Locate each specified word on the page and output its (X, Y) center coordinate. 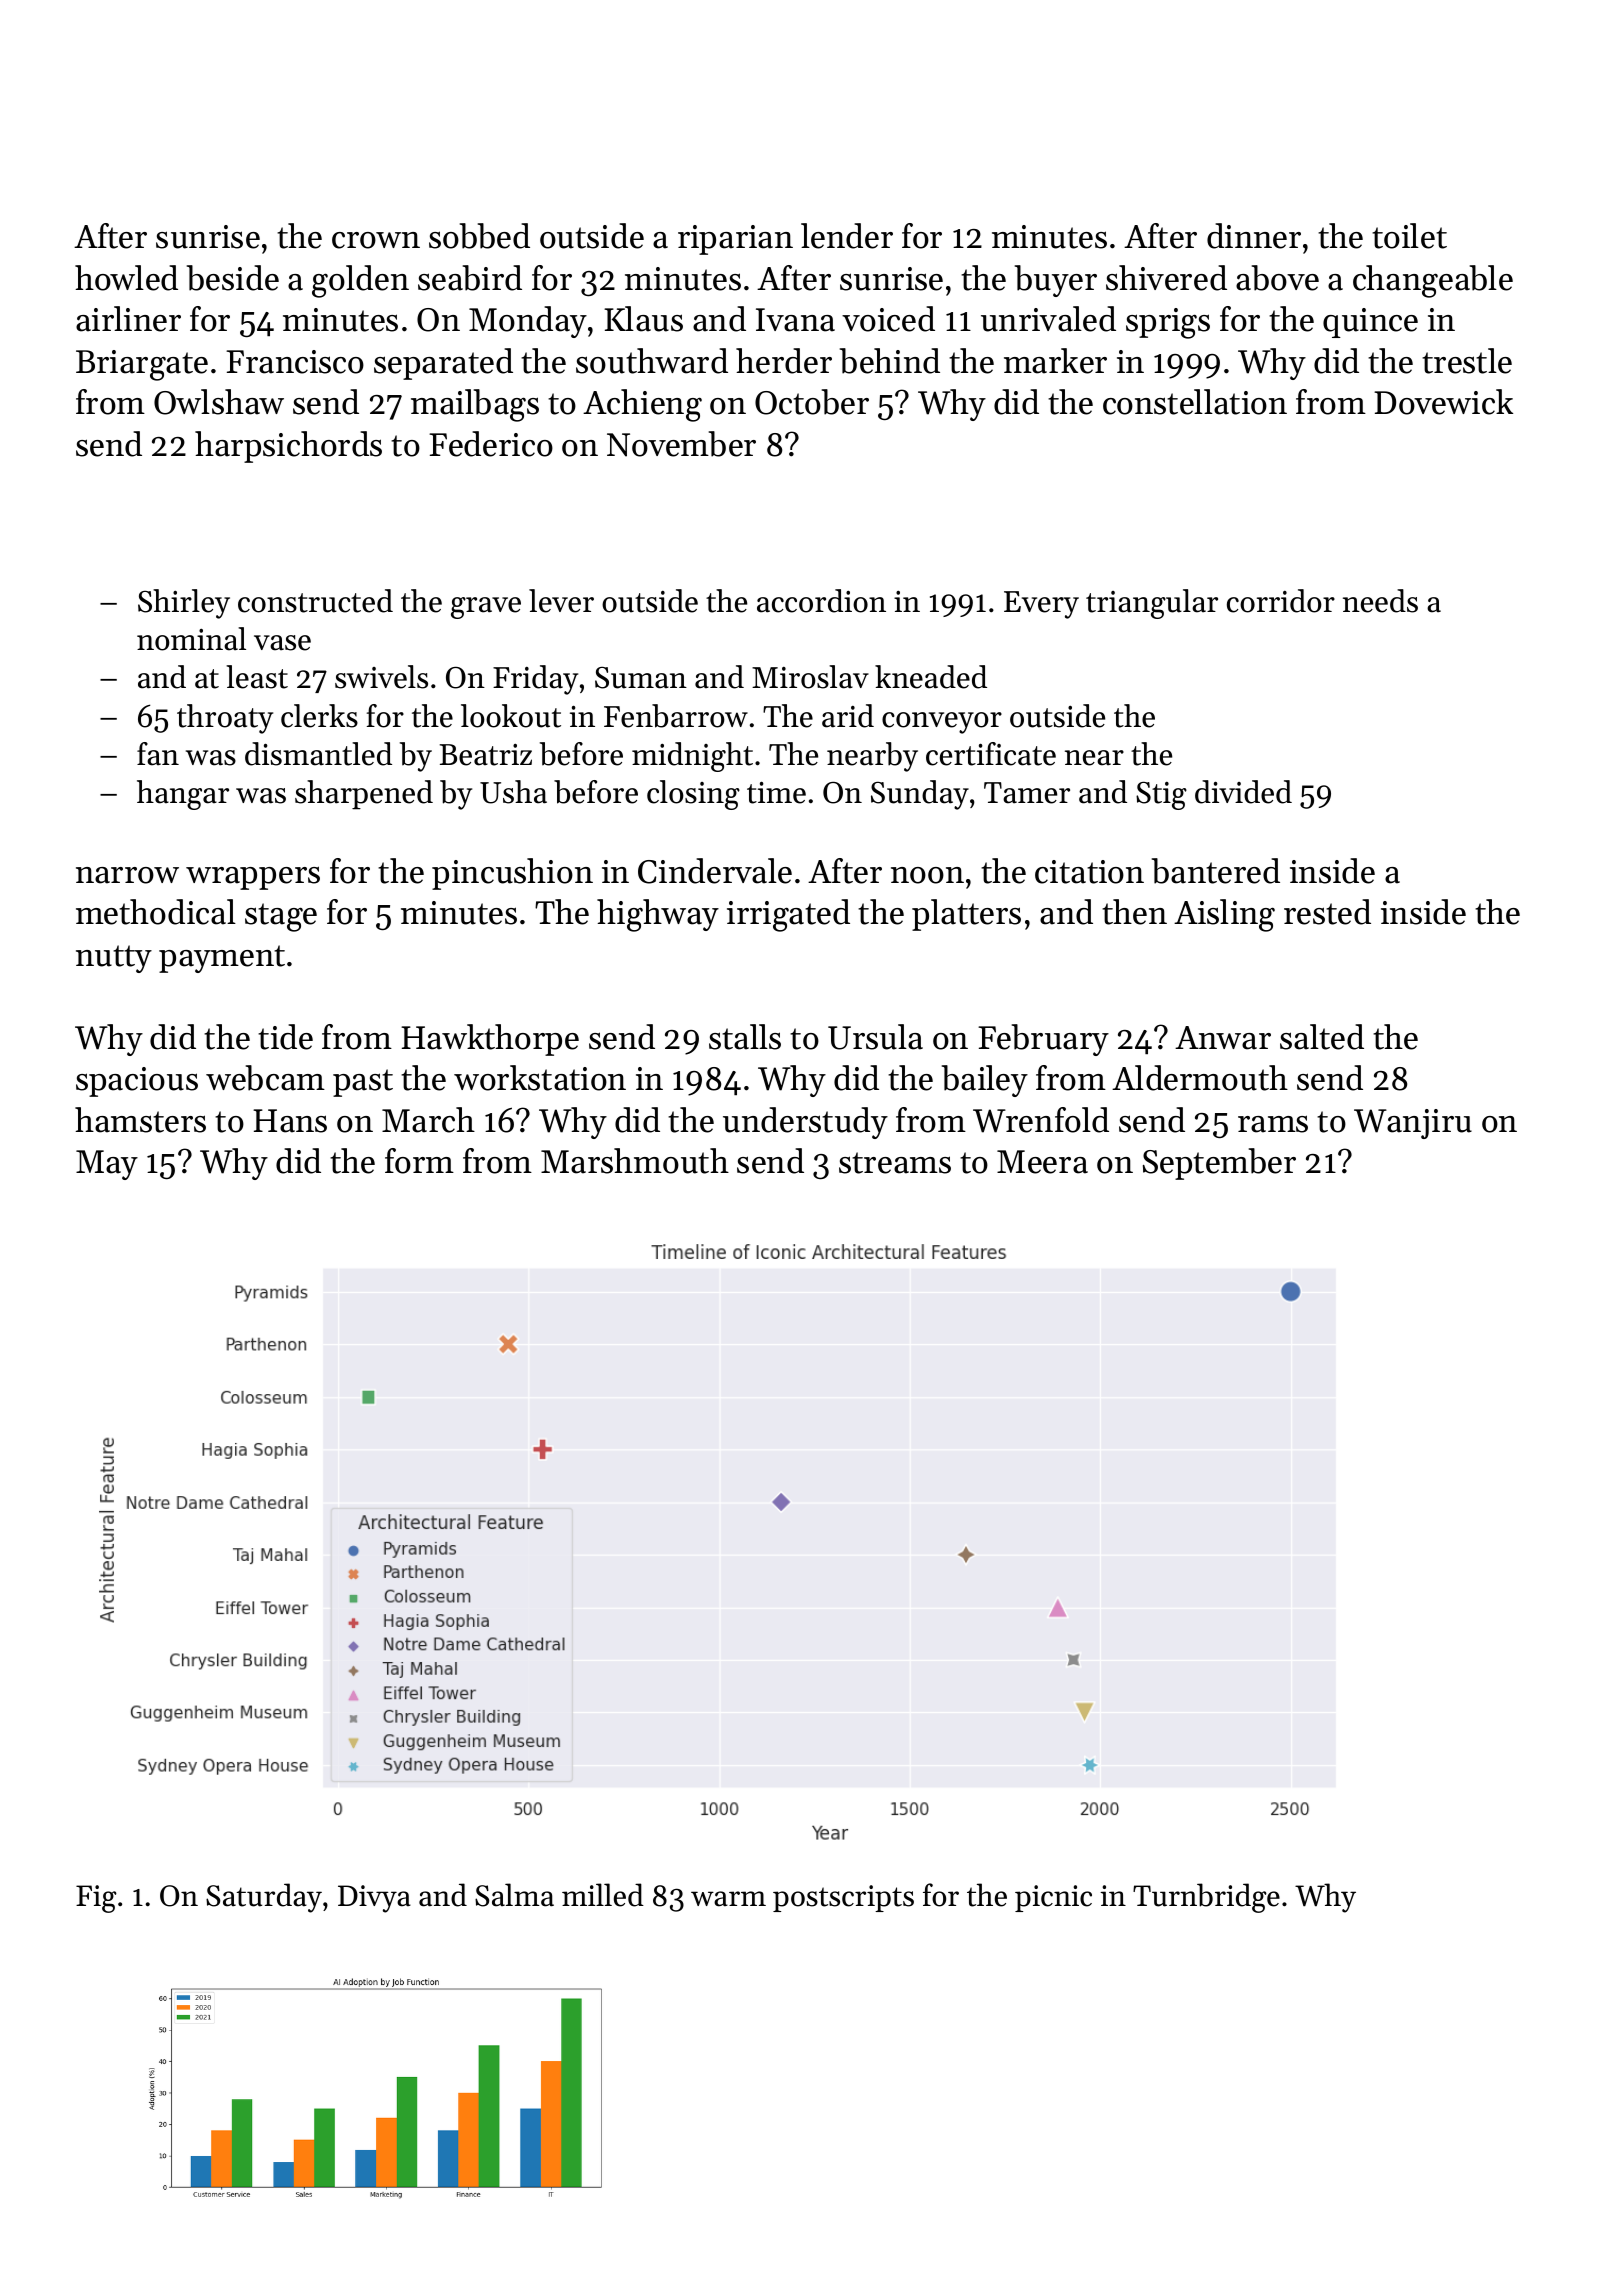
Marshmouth (635, 1161)
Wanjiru (1413, 1124)
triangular (1152, 604)
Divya (374, 1899)
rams (1273, 1124)
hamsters (140, 1120)
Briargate (142, 365)
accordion (821, 601)
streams (895, 1163)
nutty (114, 959)
